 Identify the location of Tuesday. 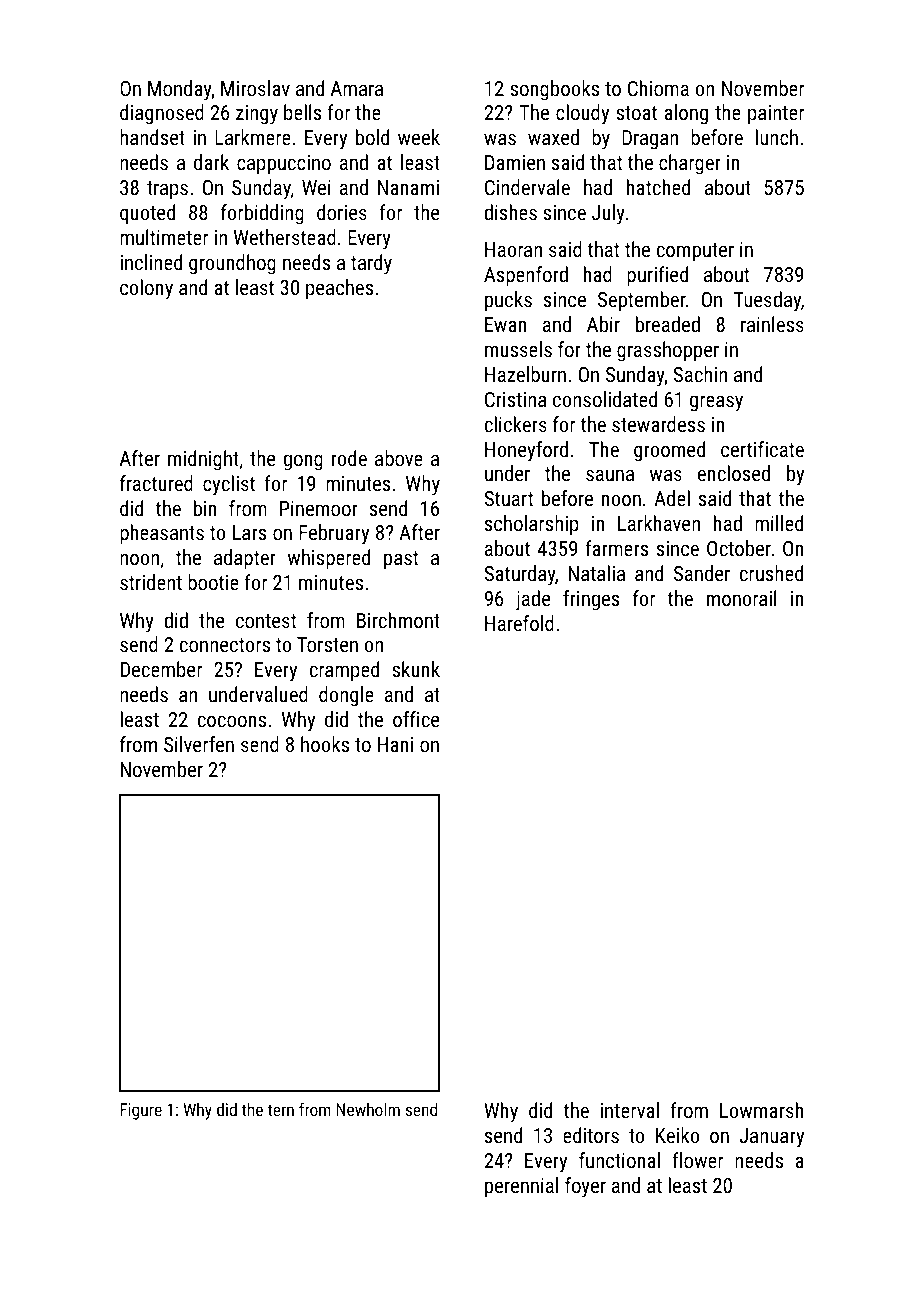
(767, 301).
